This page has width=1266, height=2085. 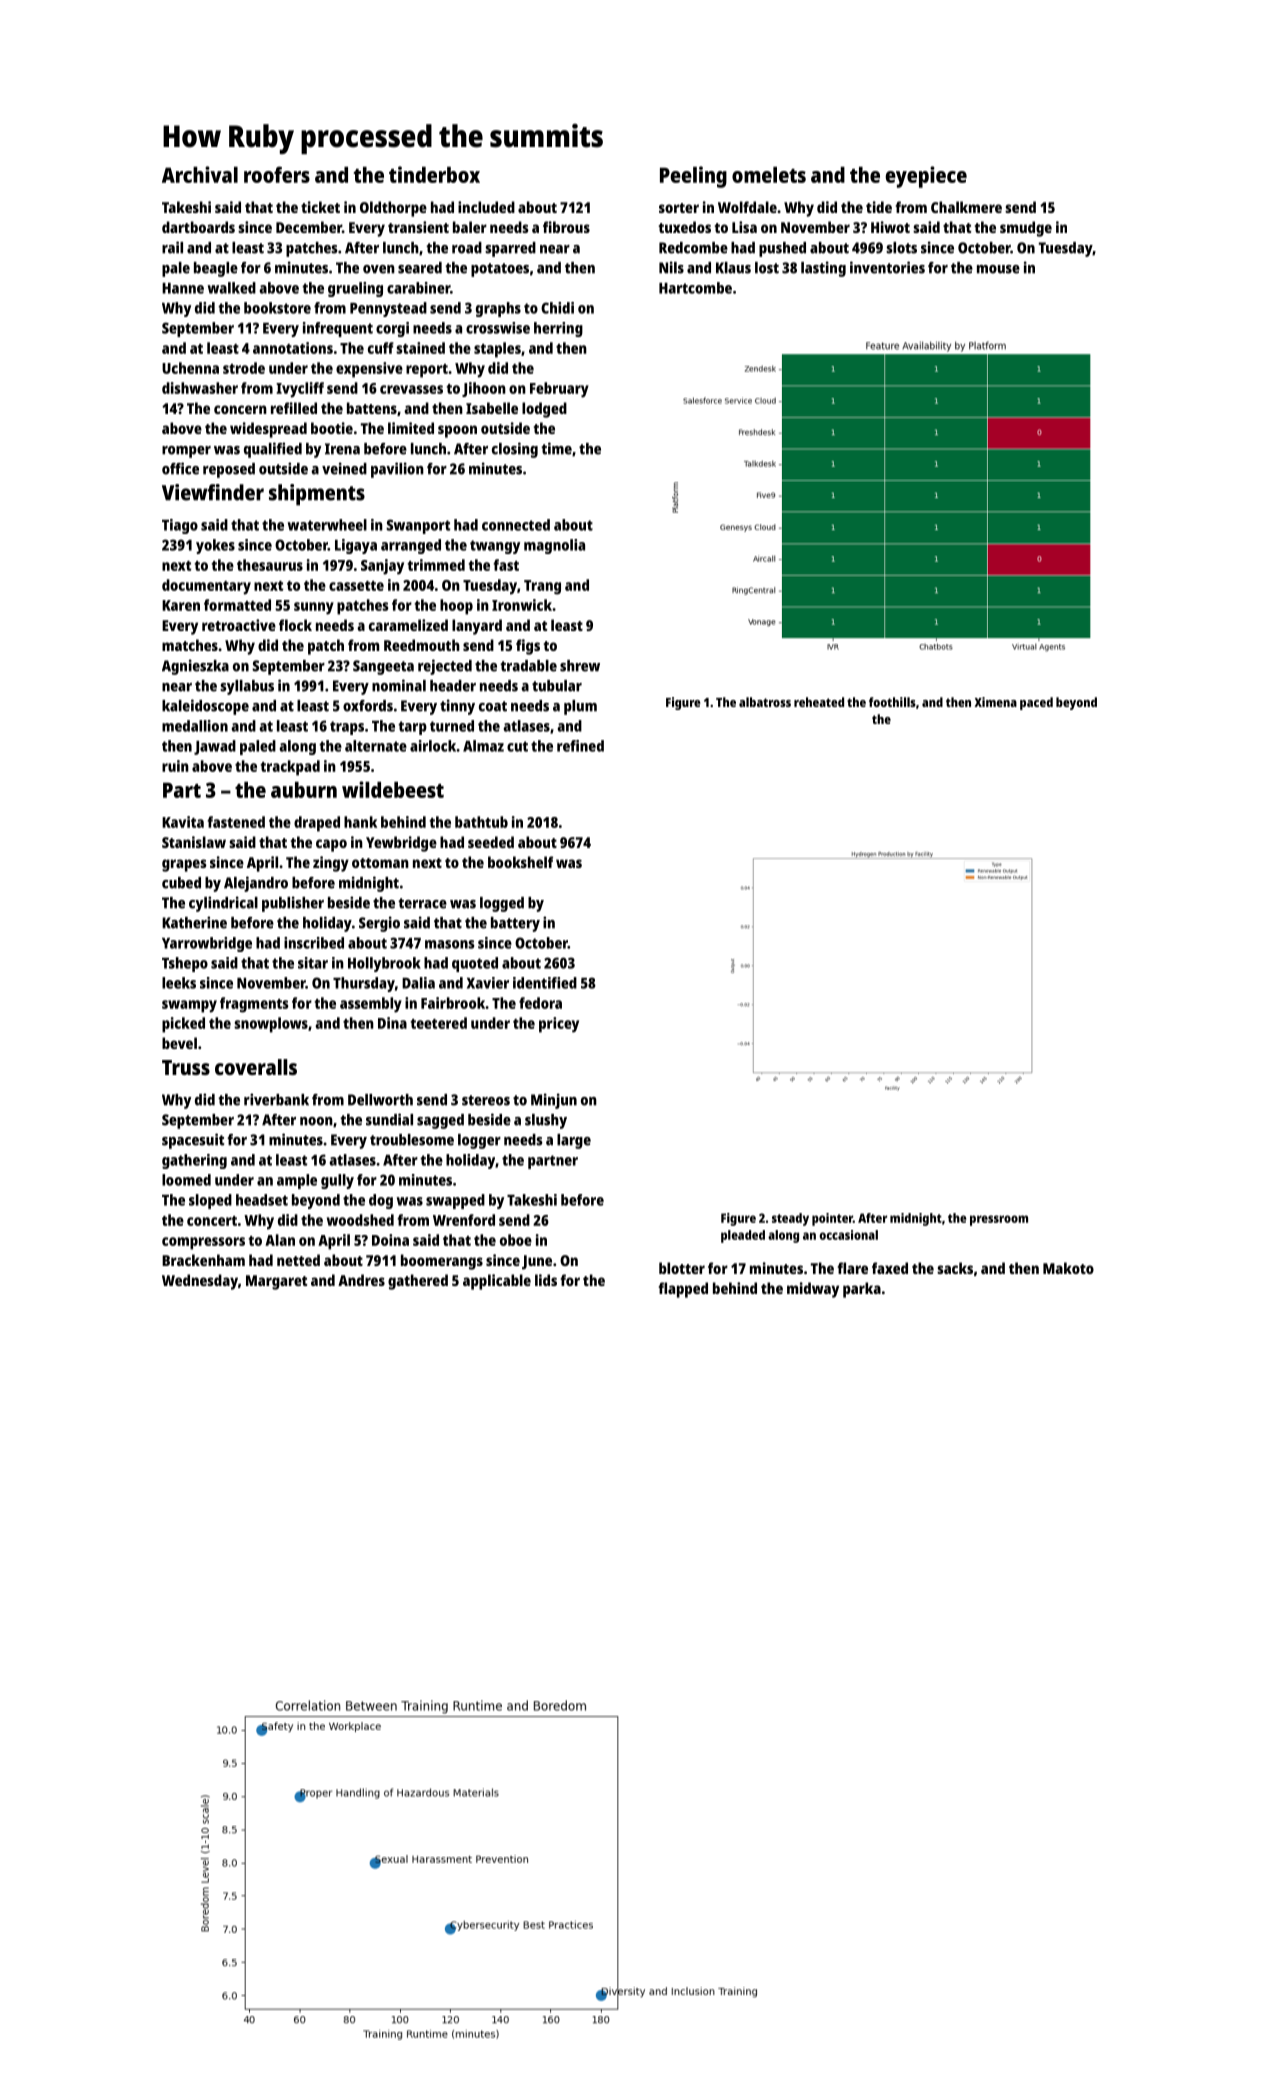 What do you see at coordinates (320, 207) in the page?
I see `ticket` at bounding box center [320, 207].
